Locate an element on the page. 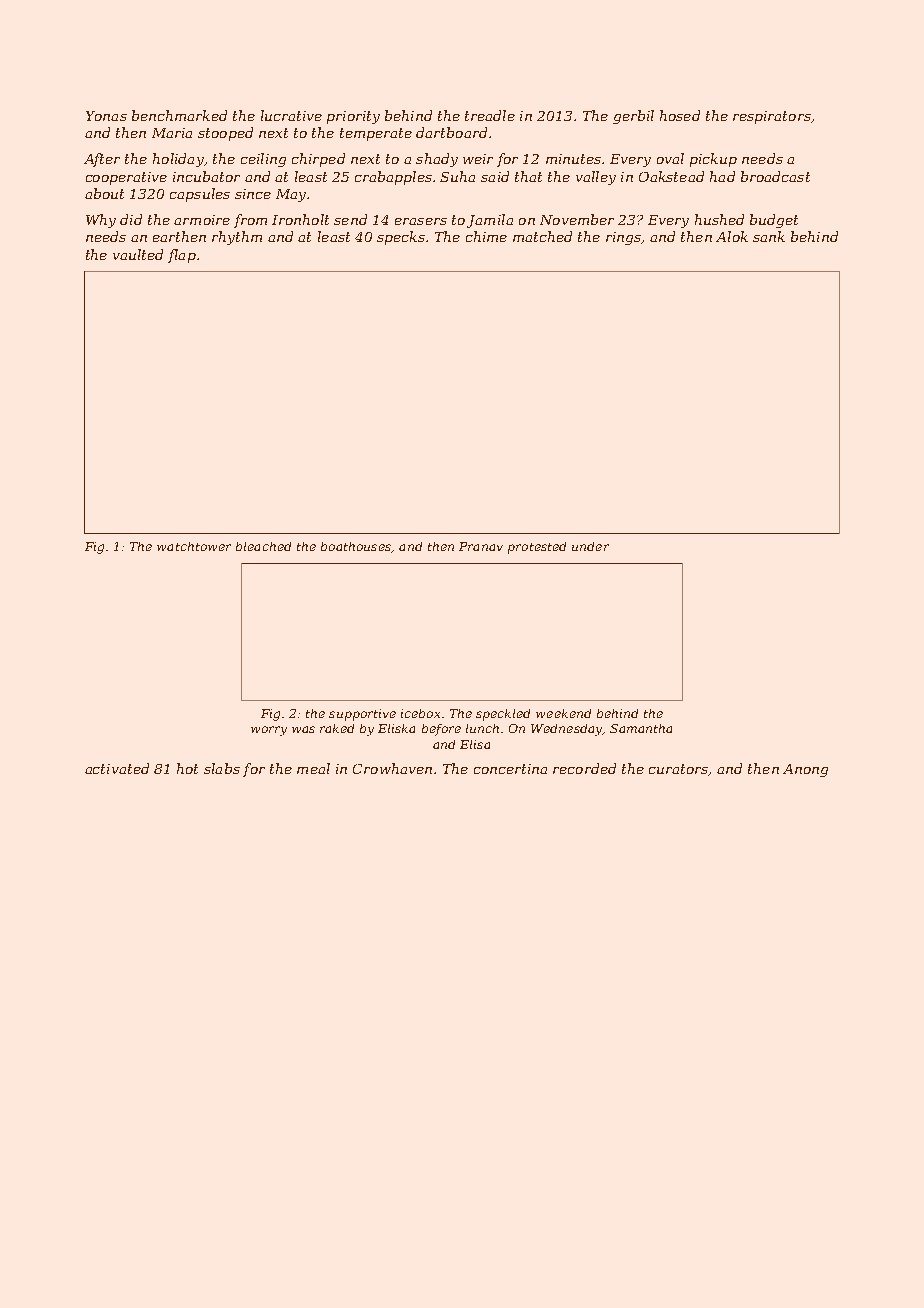 The width and height of the document is (924, 1308). Pranav is located at coordinates (481, 546).
